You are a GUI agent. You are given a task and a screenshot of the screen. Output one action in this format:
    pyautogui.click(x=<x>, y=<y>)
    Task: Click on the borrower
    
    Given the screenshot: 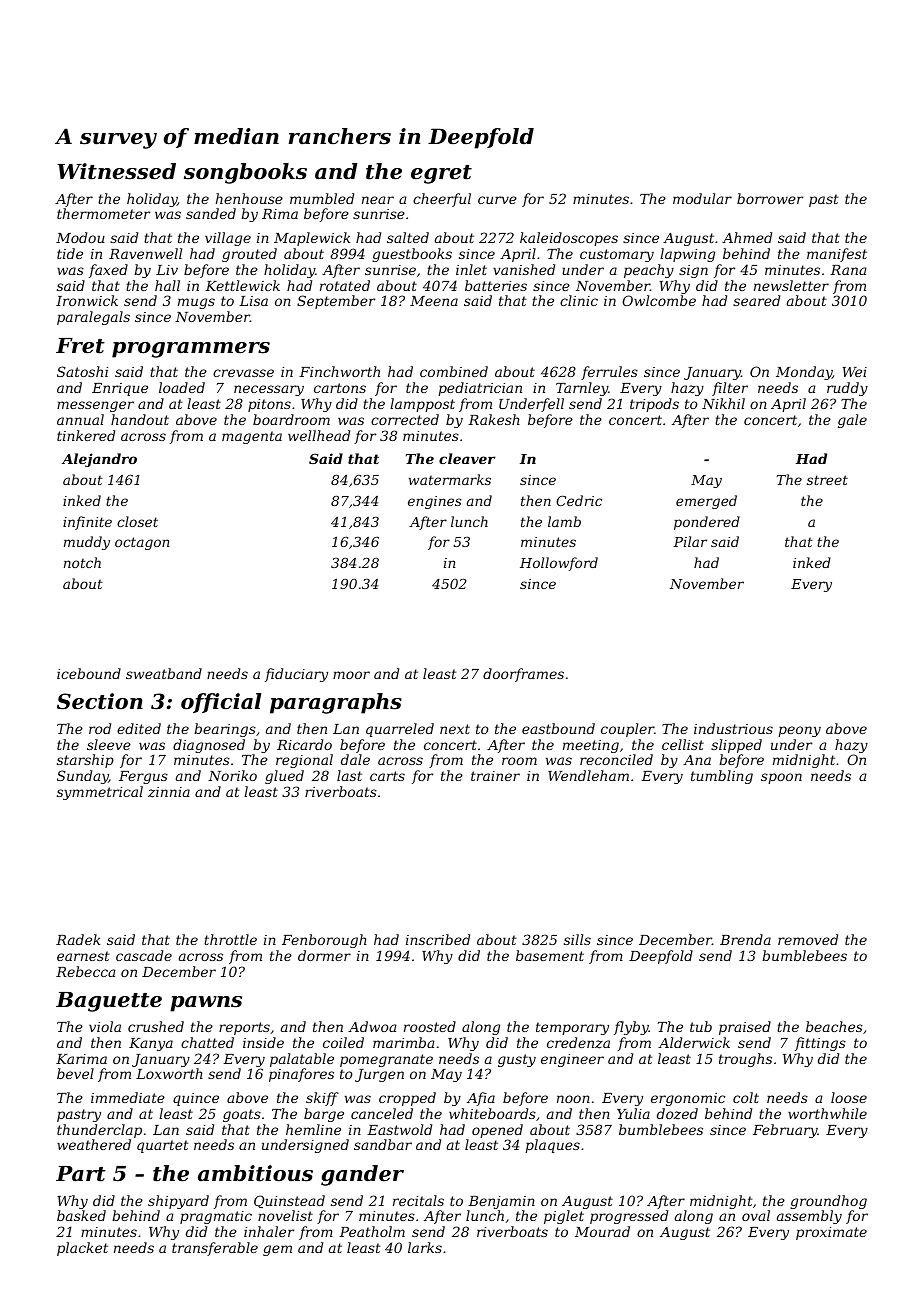 What is the action you would take?
    pyautogui.click(x=770, y=198)
